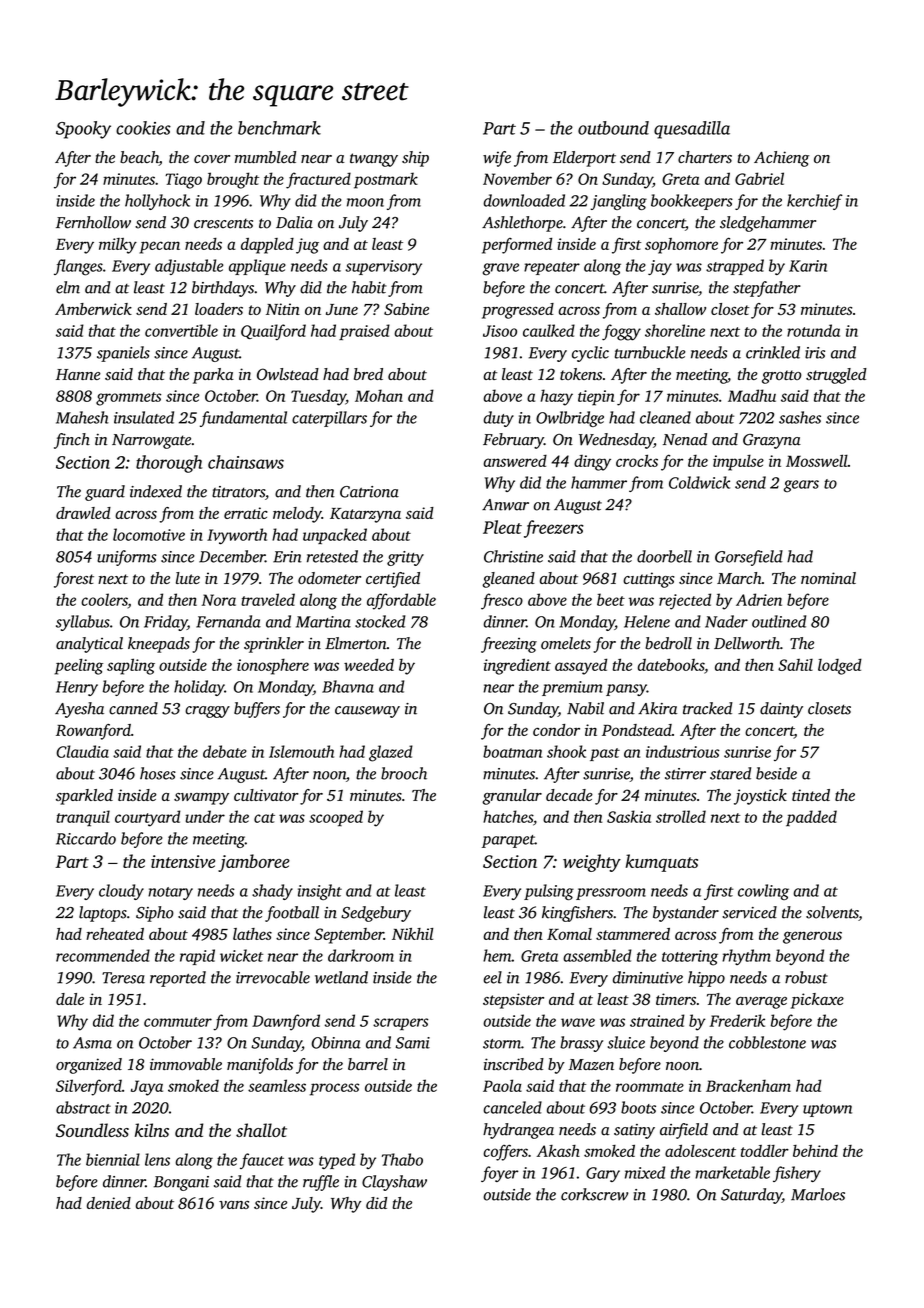 The image size is (924, 1308). I want to click on shoreline, so click(675, 330).
